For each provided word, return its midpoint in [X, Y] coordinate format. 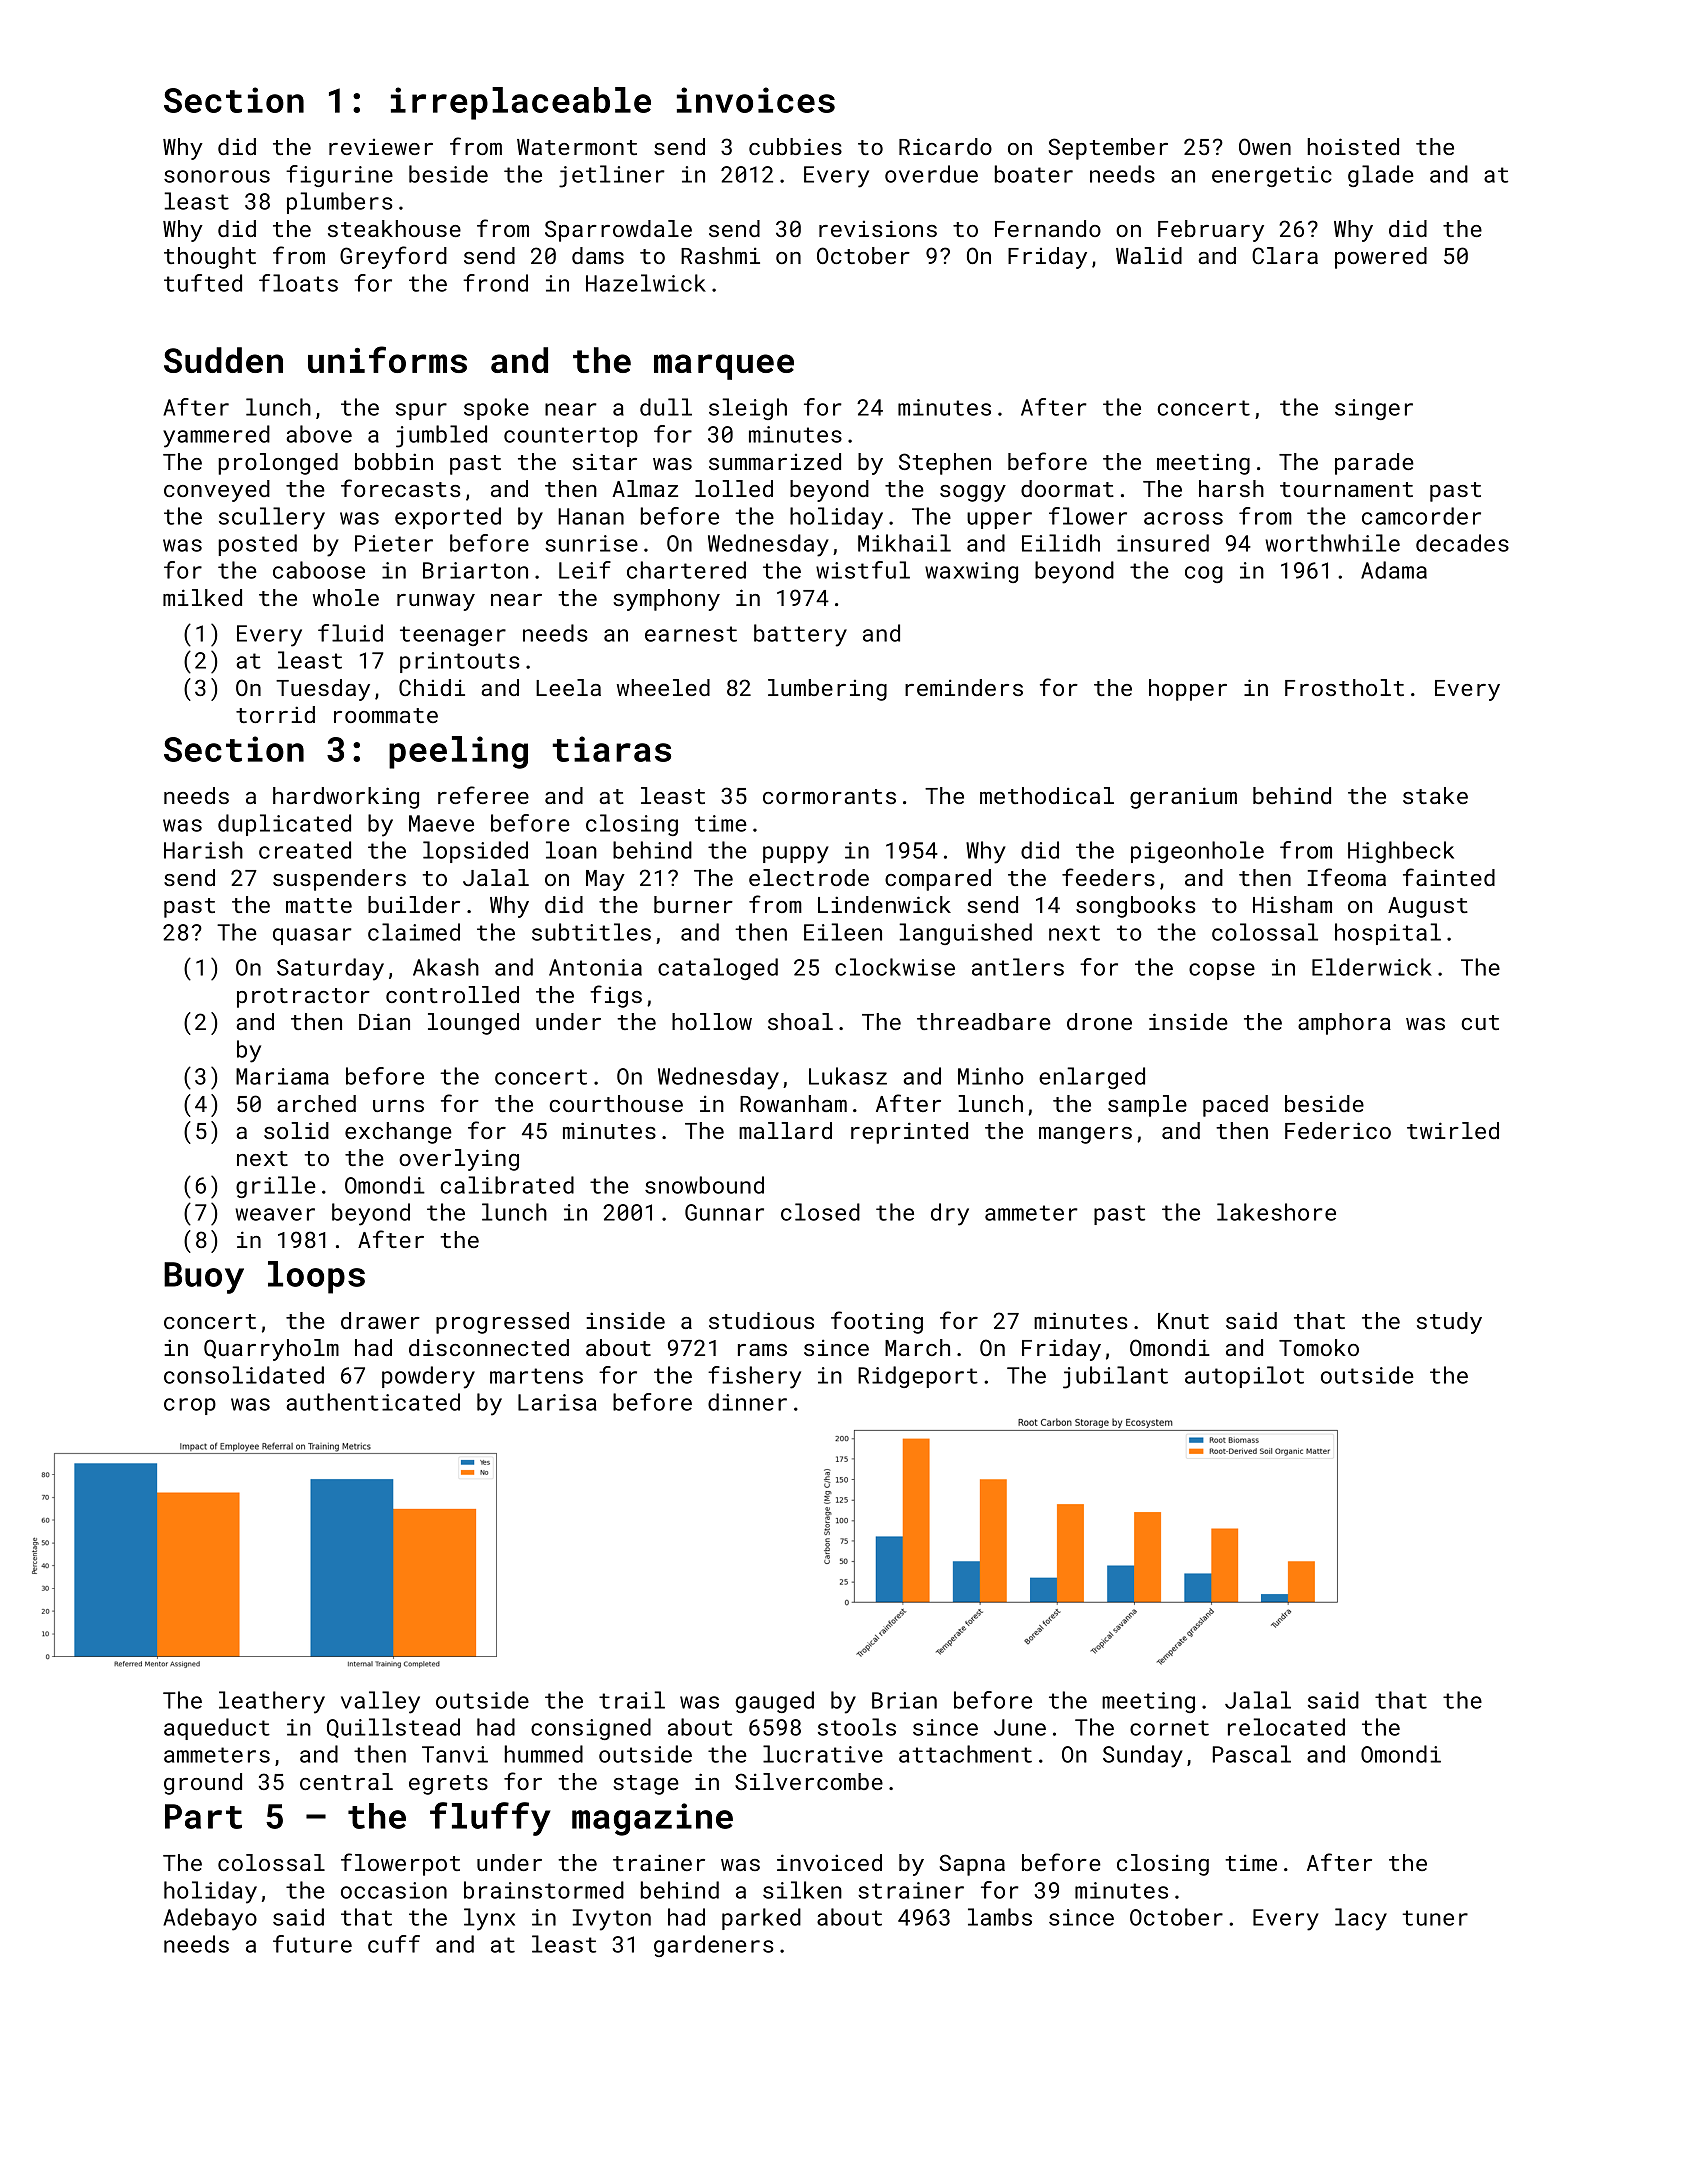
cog [1204, 574]
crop [190, 1406]
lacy [1361, 1919]
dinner [747, 1402]
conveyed [217, 491]
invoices [756, 100]
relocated [1286, 1727]
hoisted [1353, 146]
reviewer [381, 147]
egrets [448, 1785]
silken [802, 1890]
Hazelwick [646, 283]
